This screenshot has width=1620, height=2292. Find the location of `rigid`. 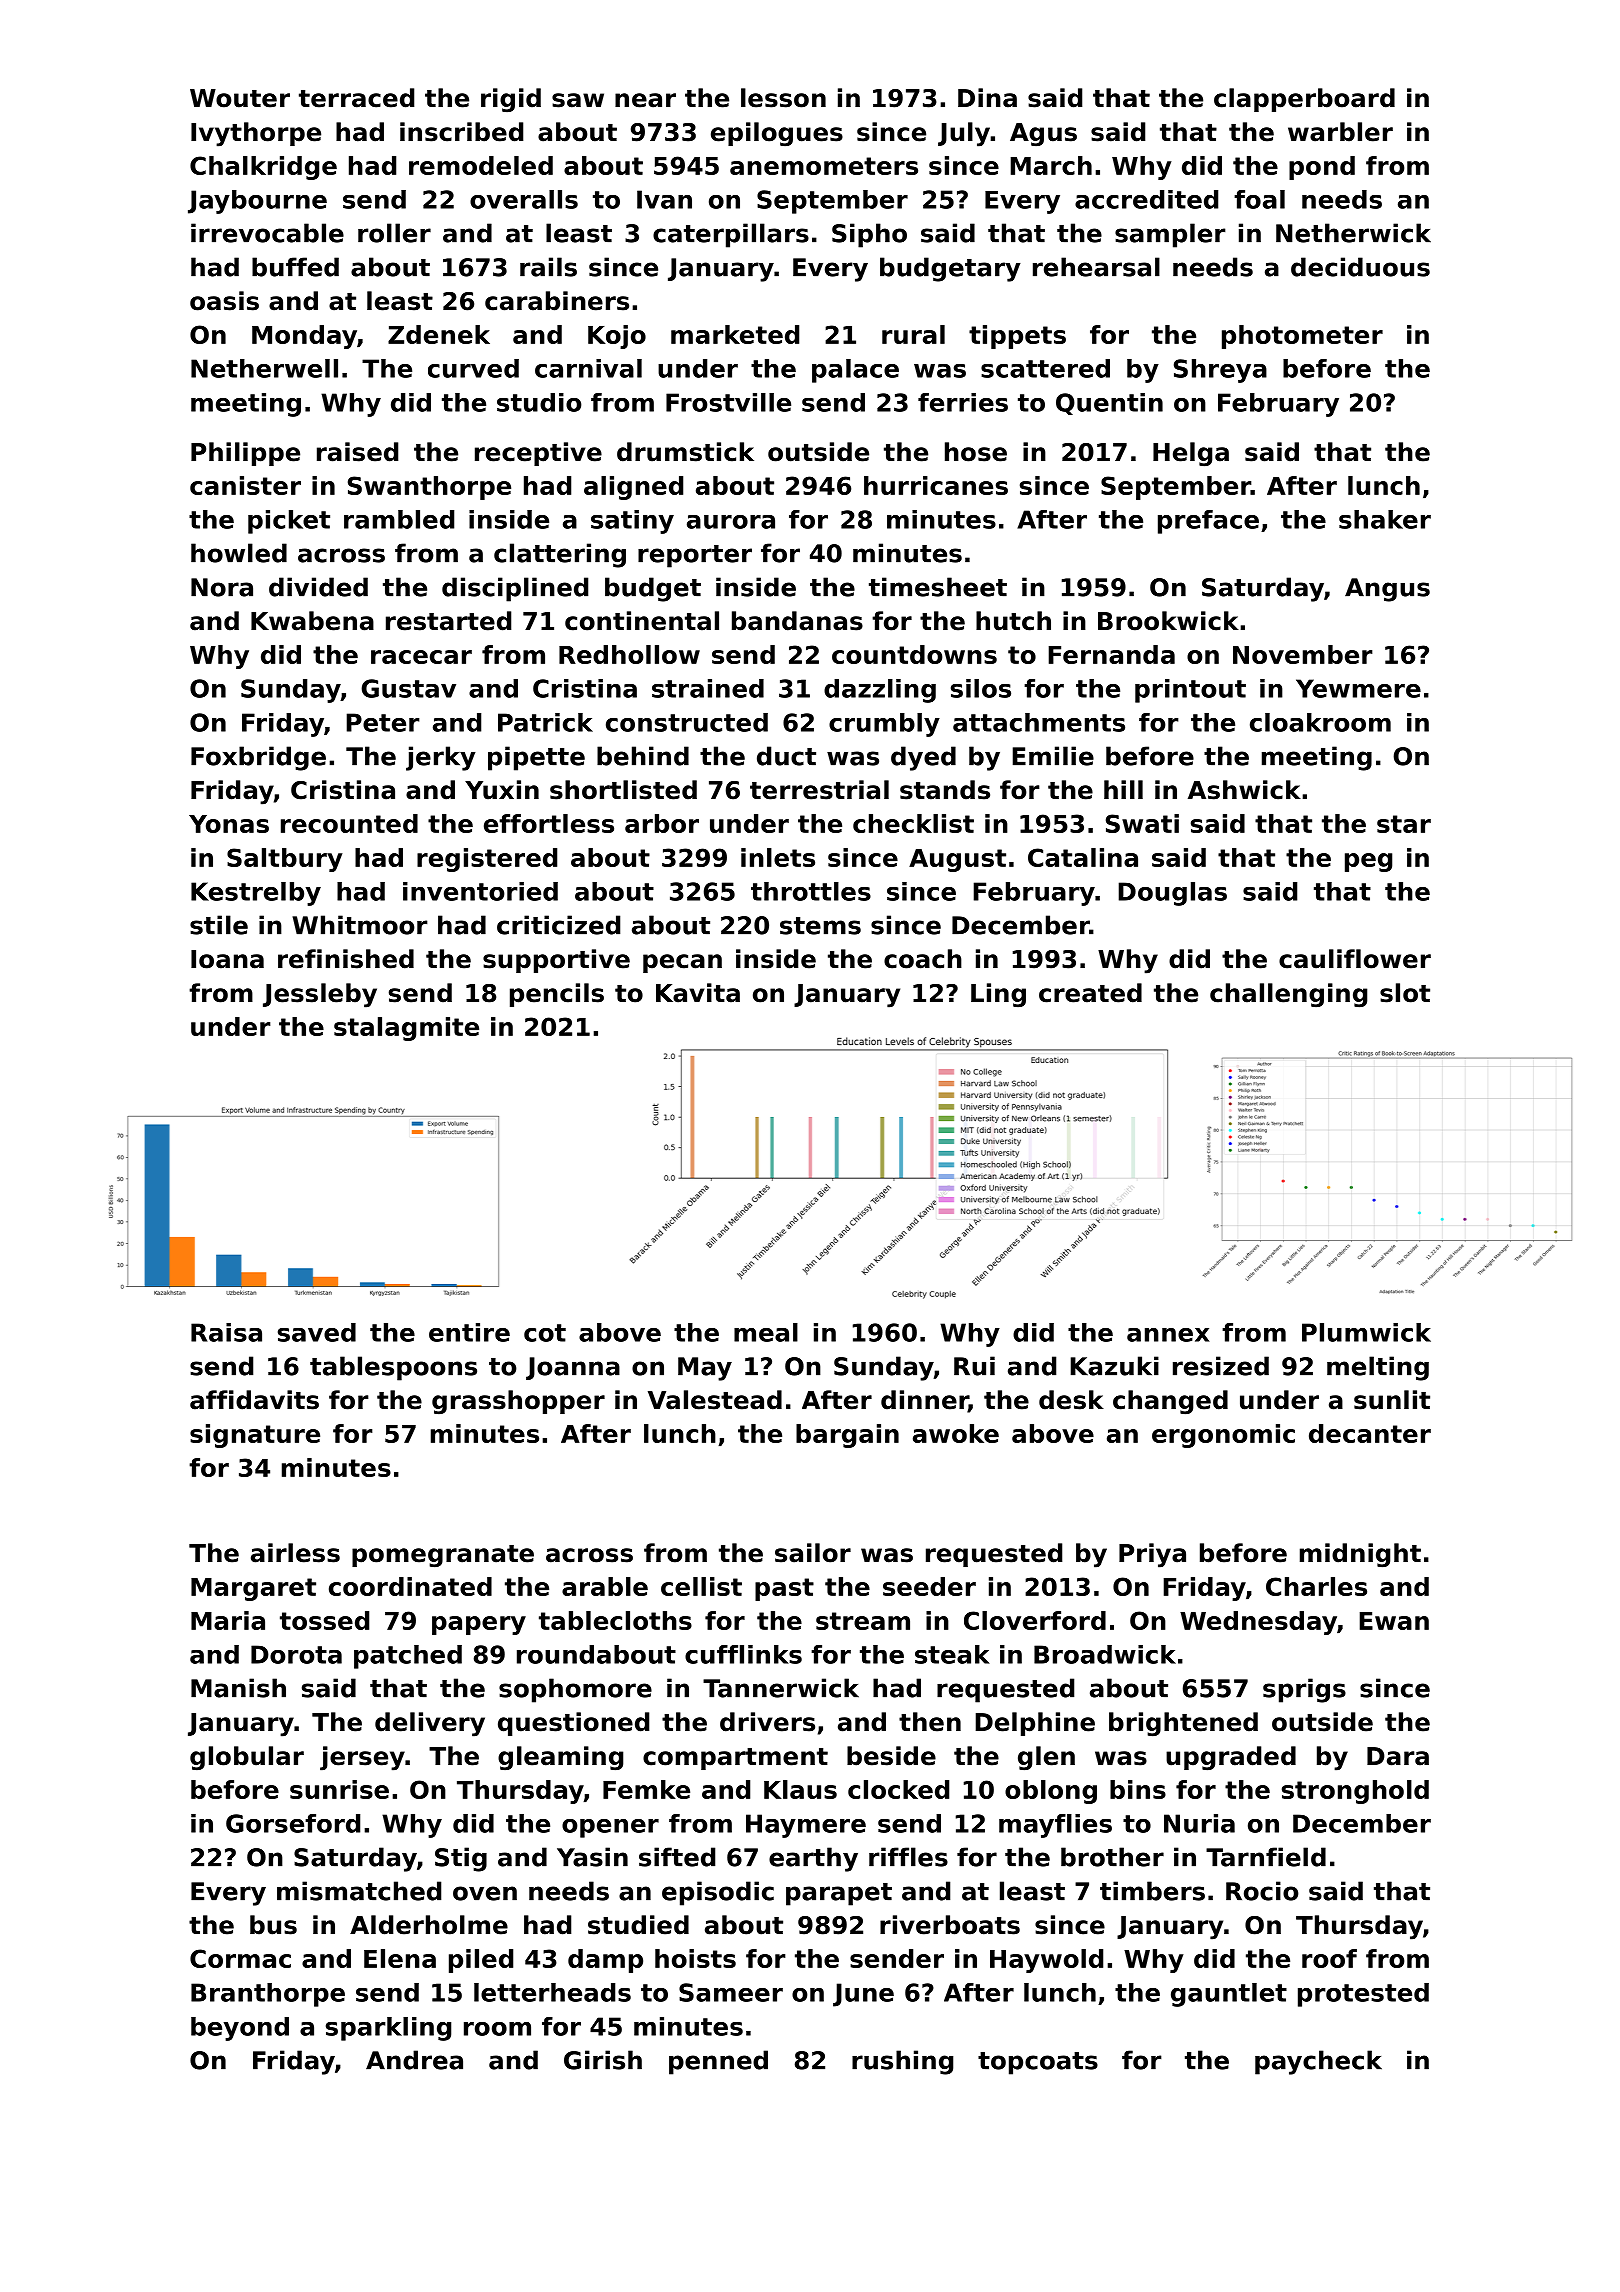

rigid is located at coordinates (511, 100).
